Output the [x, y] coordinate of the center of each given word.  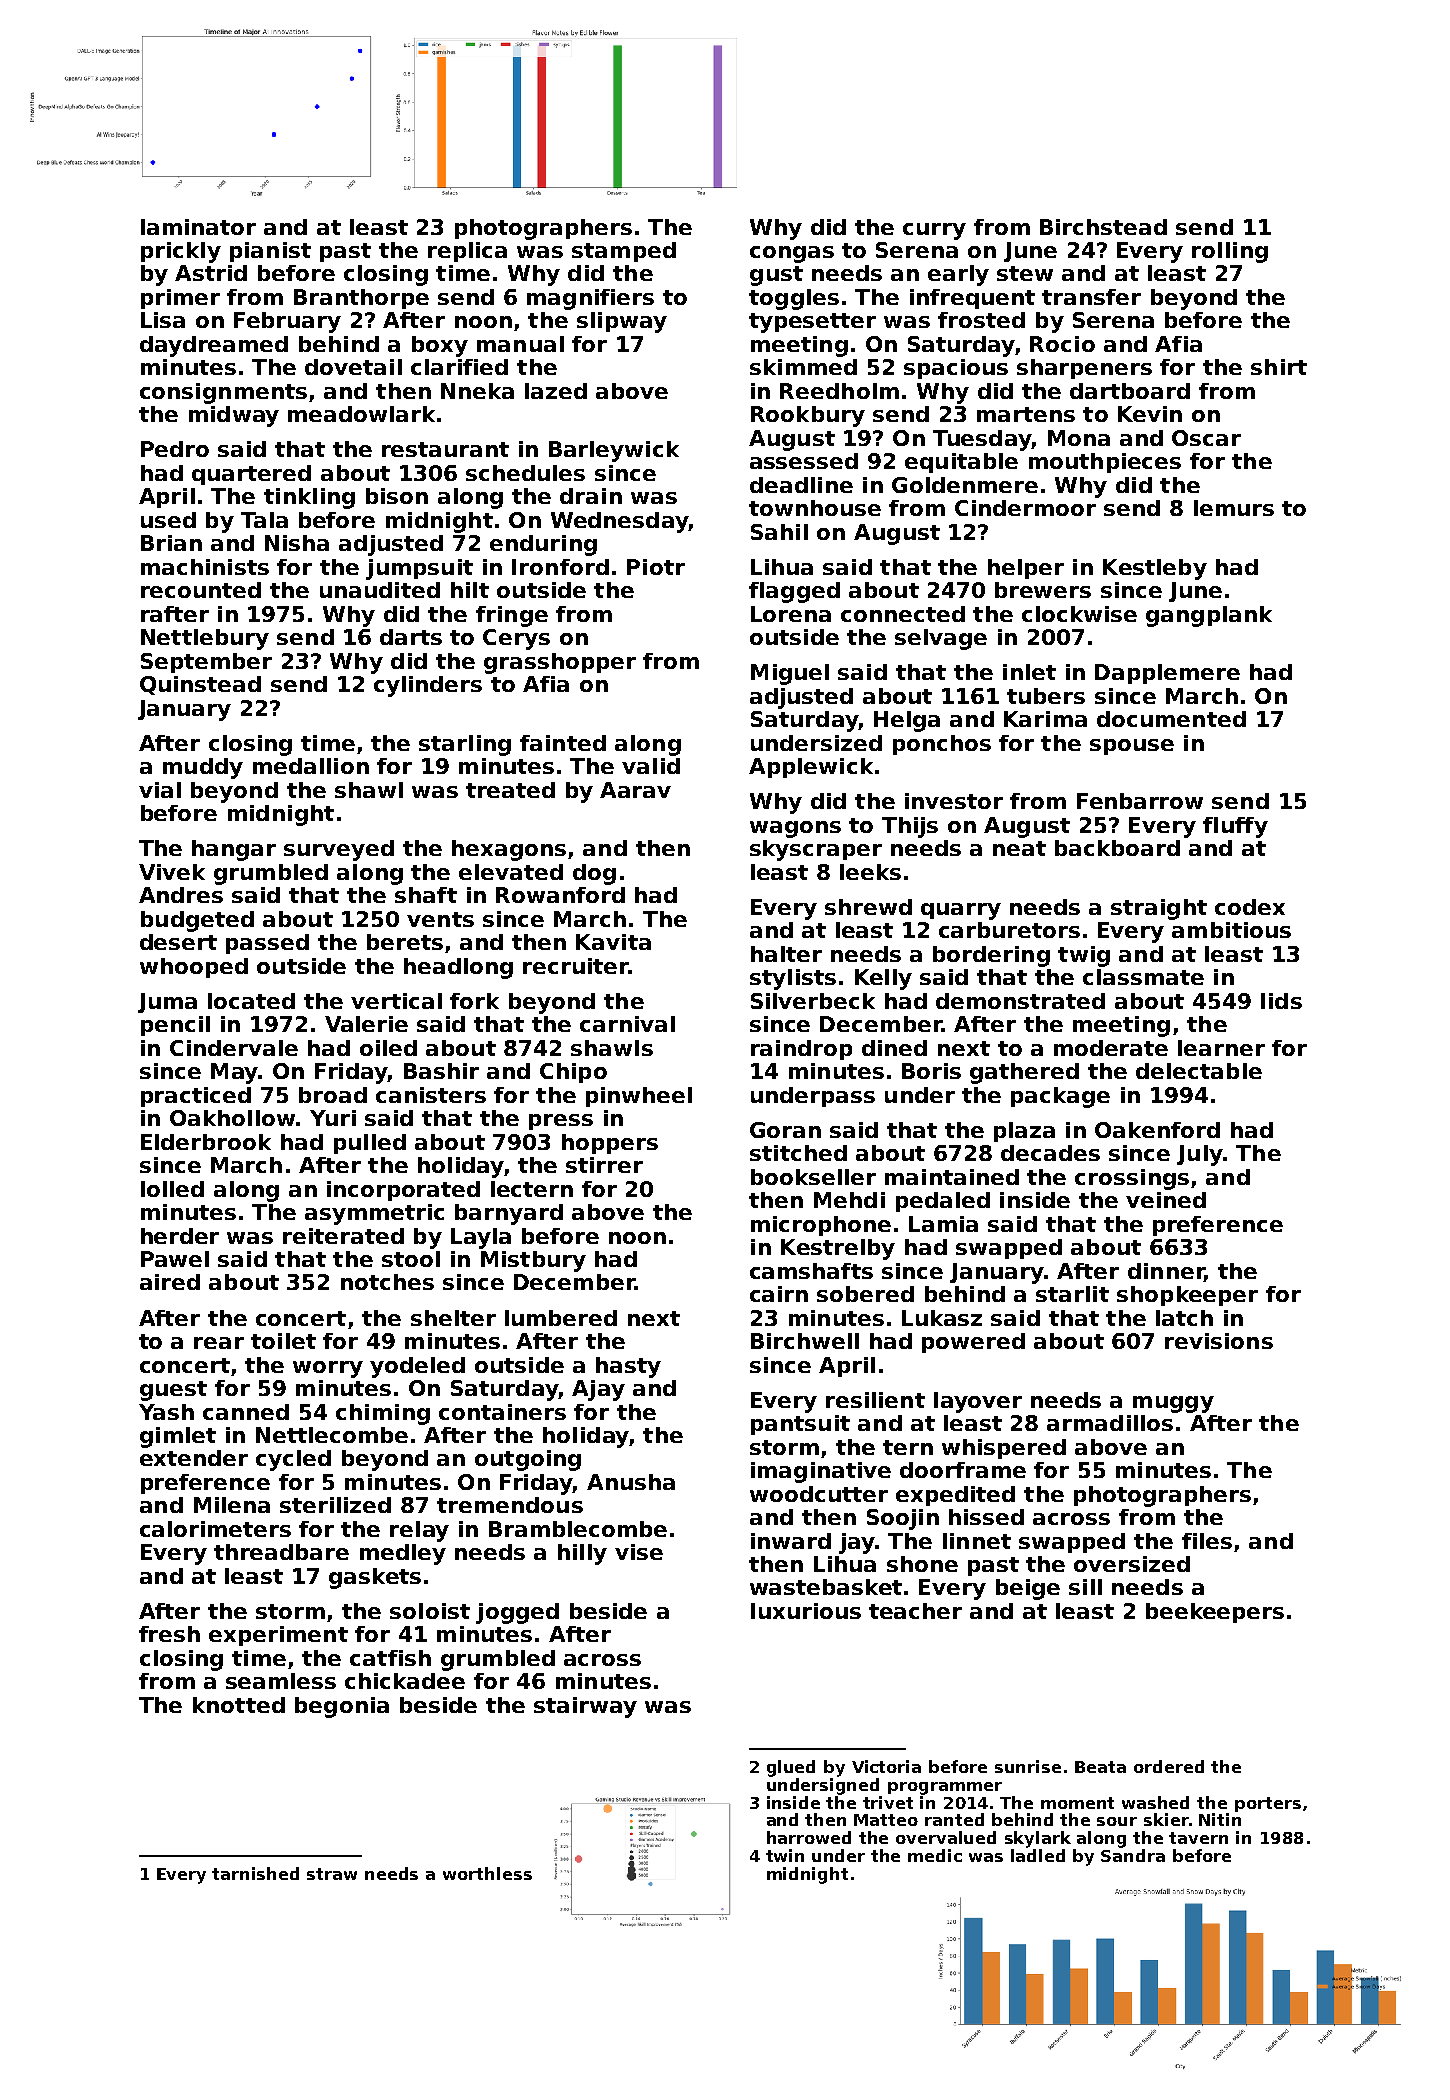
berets [405, 942]
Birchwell [805, 1341]
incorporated [403, 1191]
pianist [270, 252]
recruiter [576, 966]
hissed [986, 1517]
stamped [624, 252]
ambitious [1231, 930]
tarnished [255, 1873]
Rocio [1062, 344]
